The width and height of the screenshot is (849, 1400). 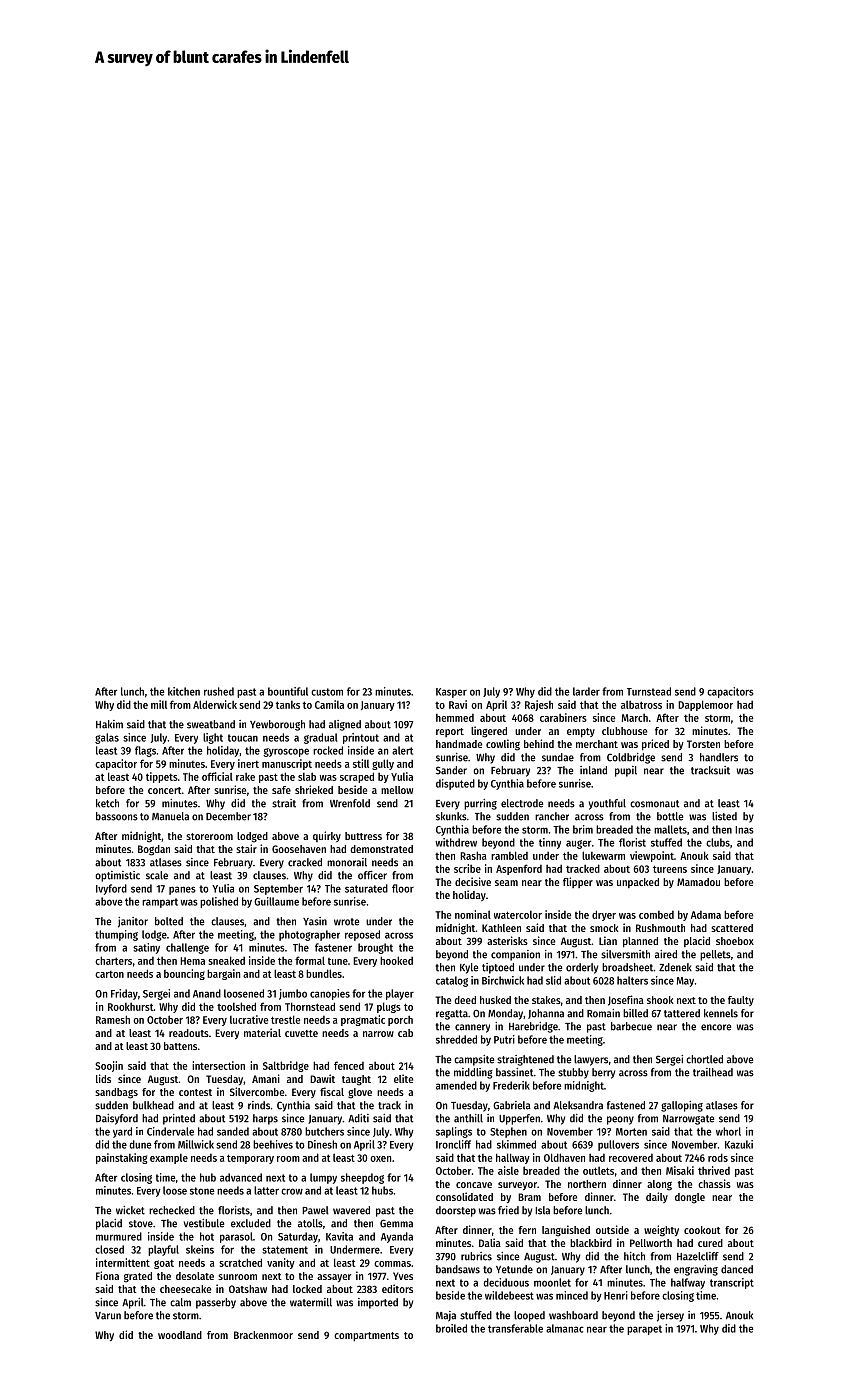 I want to click on printout, so click(x=361, y=738).
